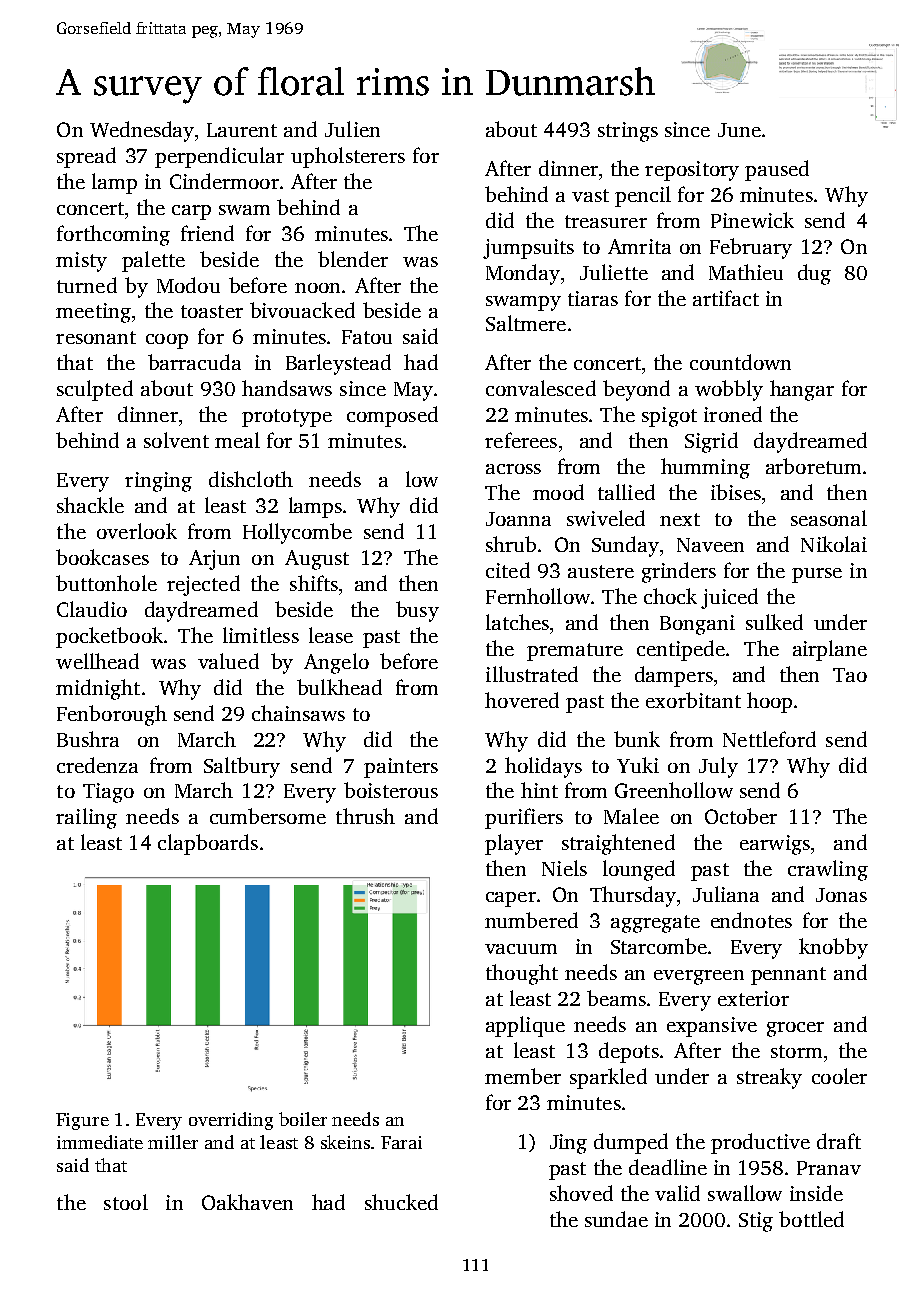 Image resolution: width=924 pixels, height=1311 pixels. I want to click on jumpsuits, so click(528, 249).
